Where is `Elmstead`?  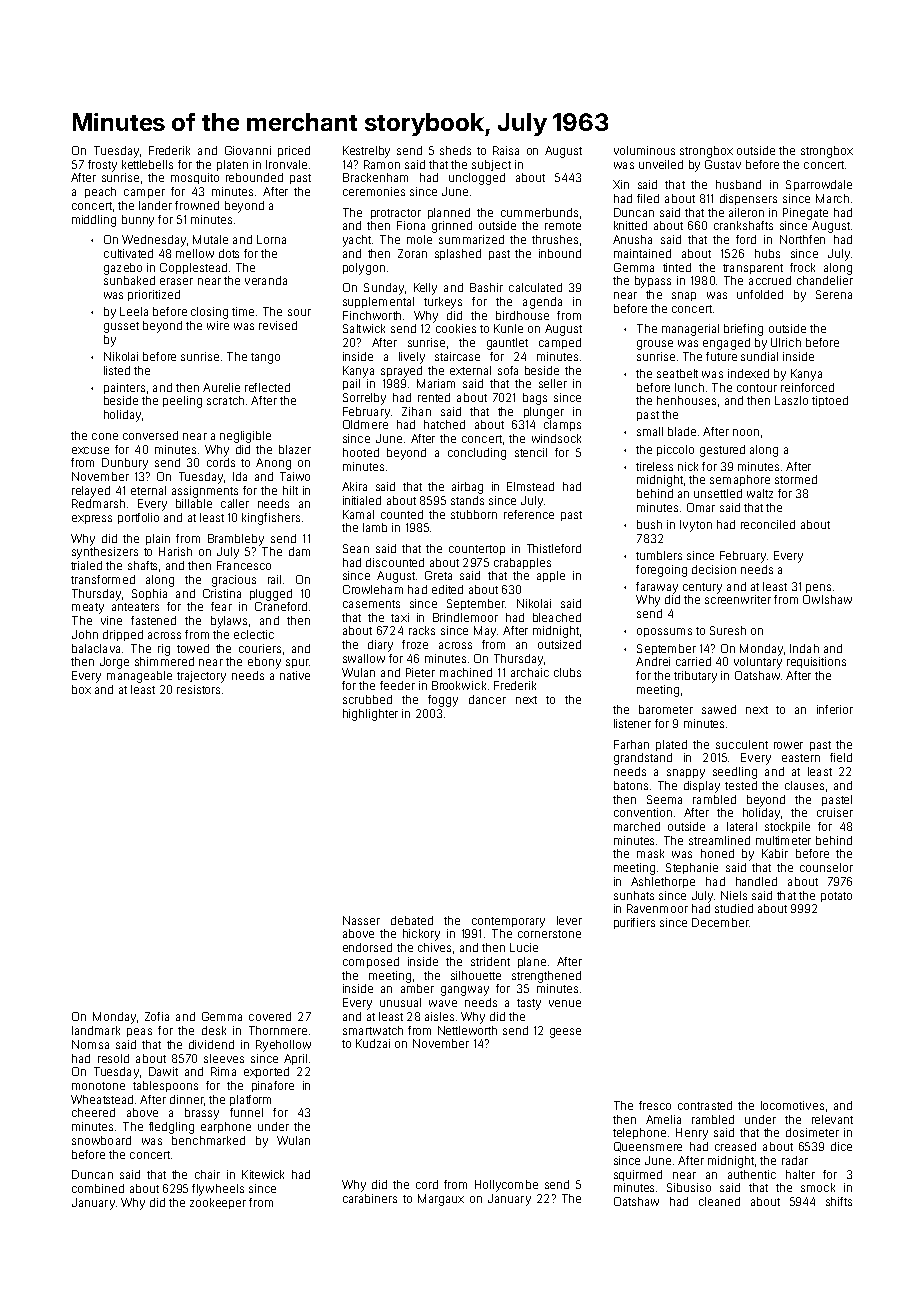
Elmstead is located at coordinates (530, 486).
